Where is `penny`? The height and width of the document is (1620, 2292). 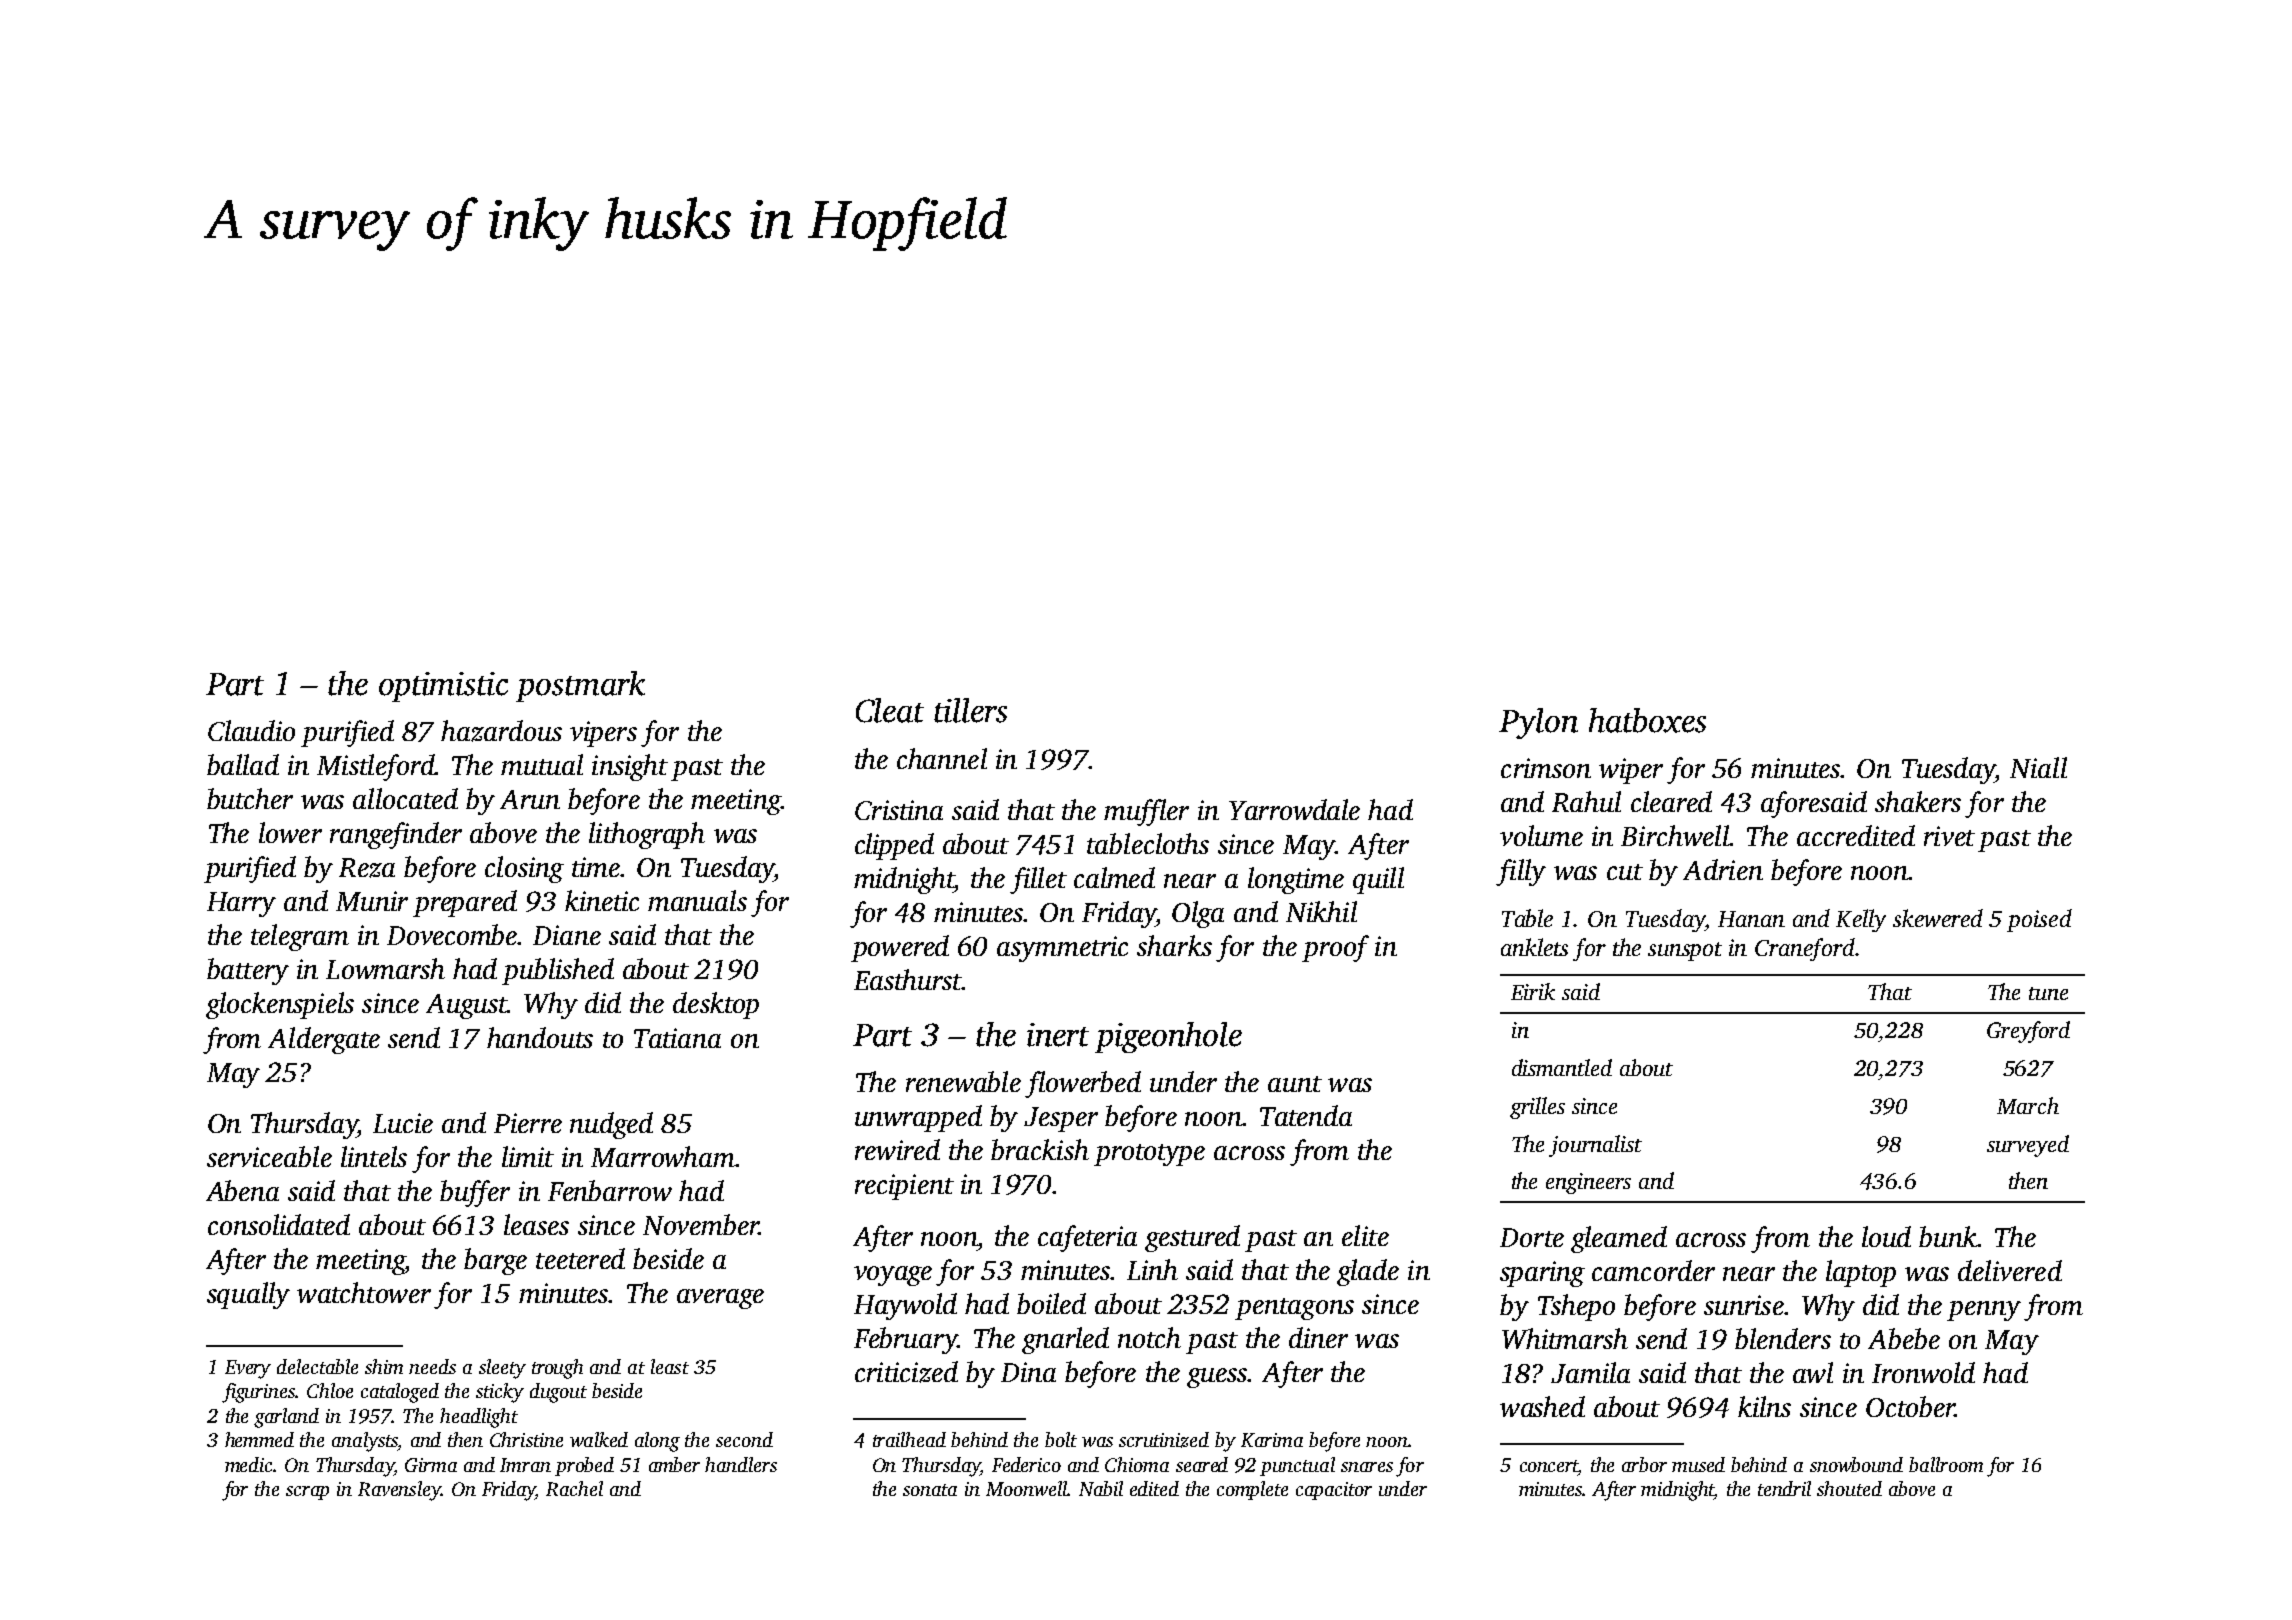 penny is located at coordinates (1984, 1311).
